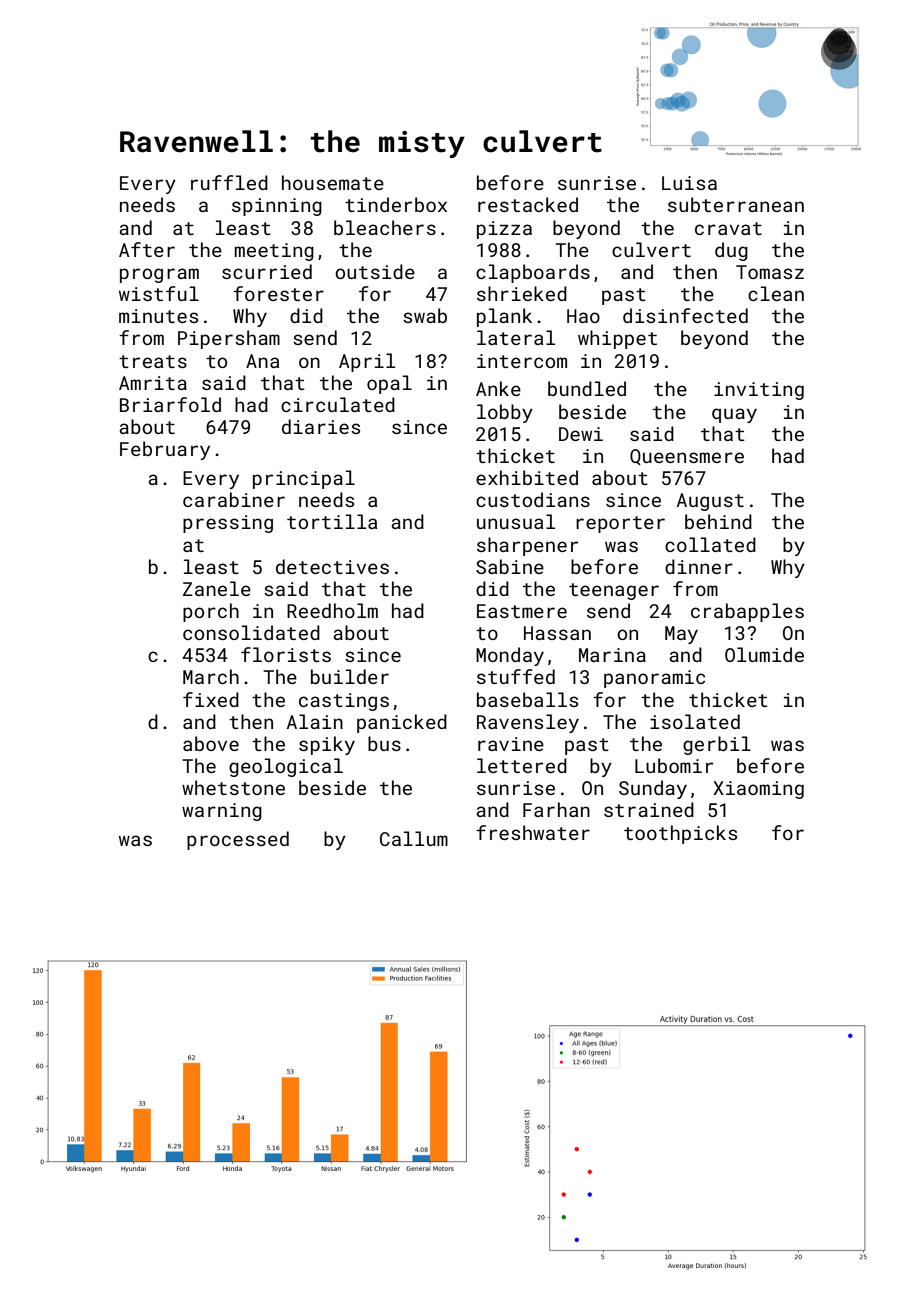  I want to click on porch, so click(211, 612).
